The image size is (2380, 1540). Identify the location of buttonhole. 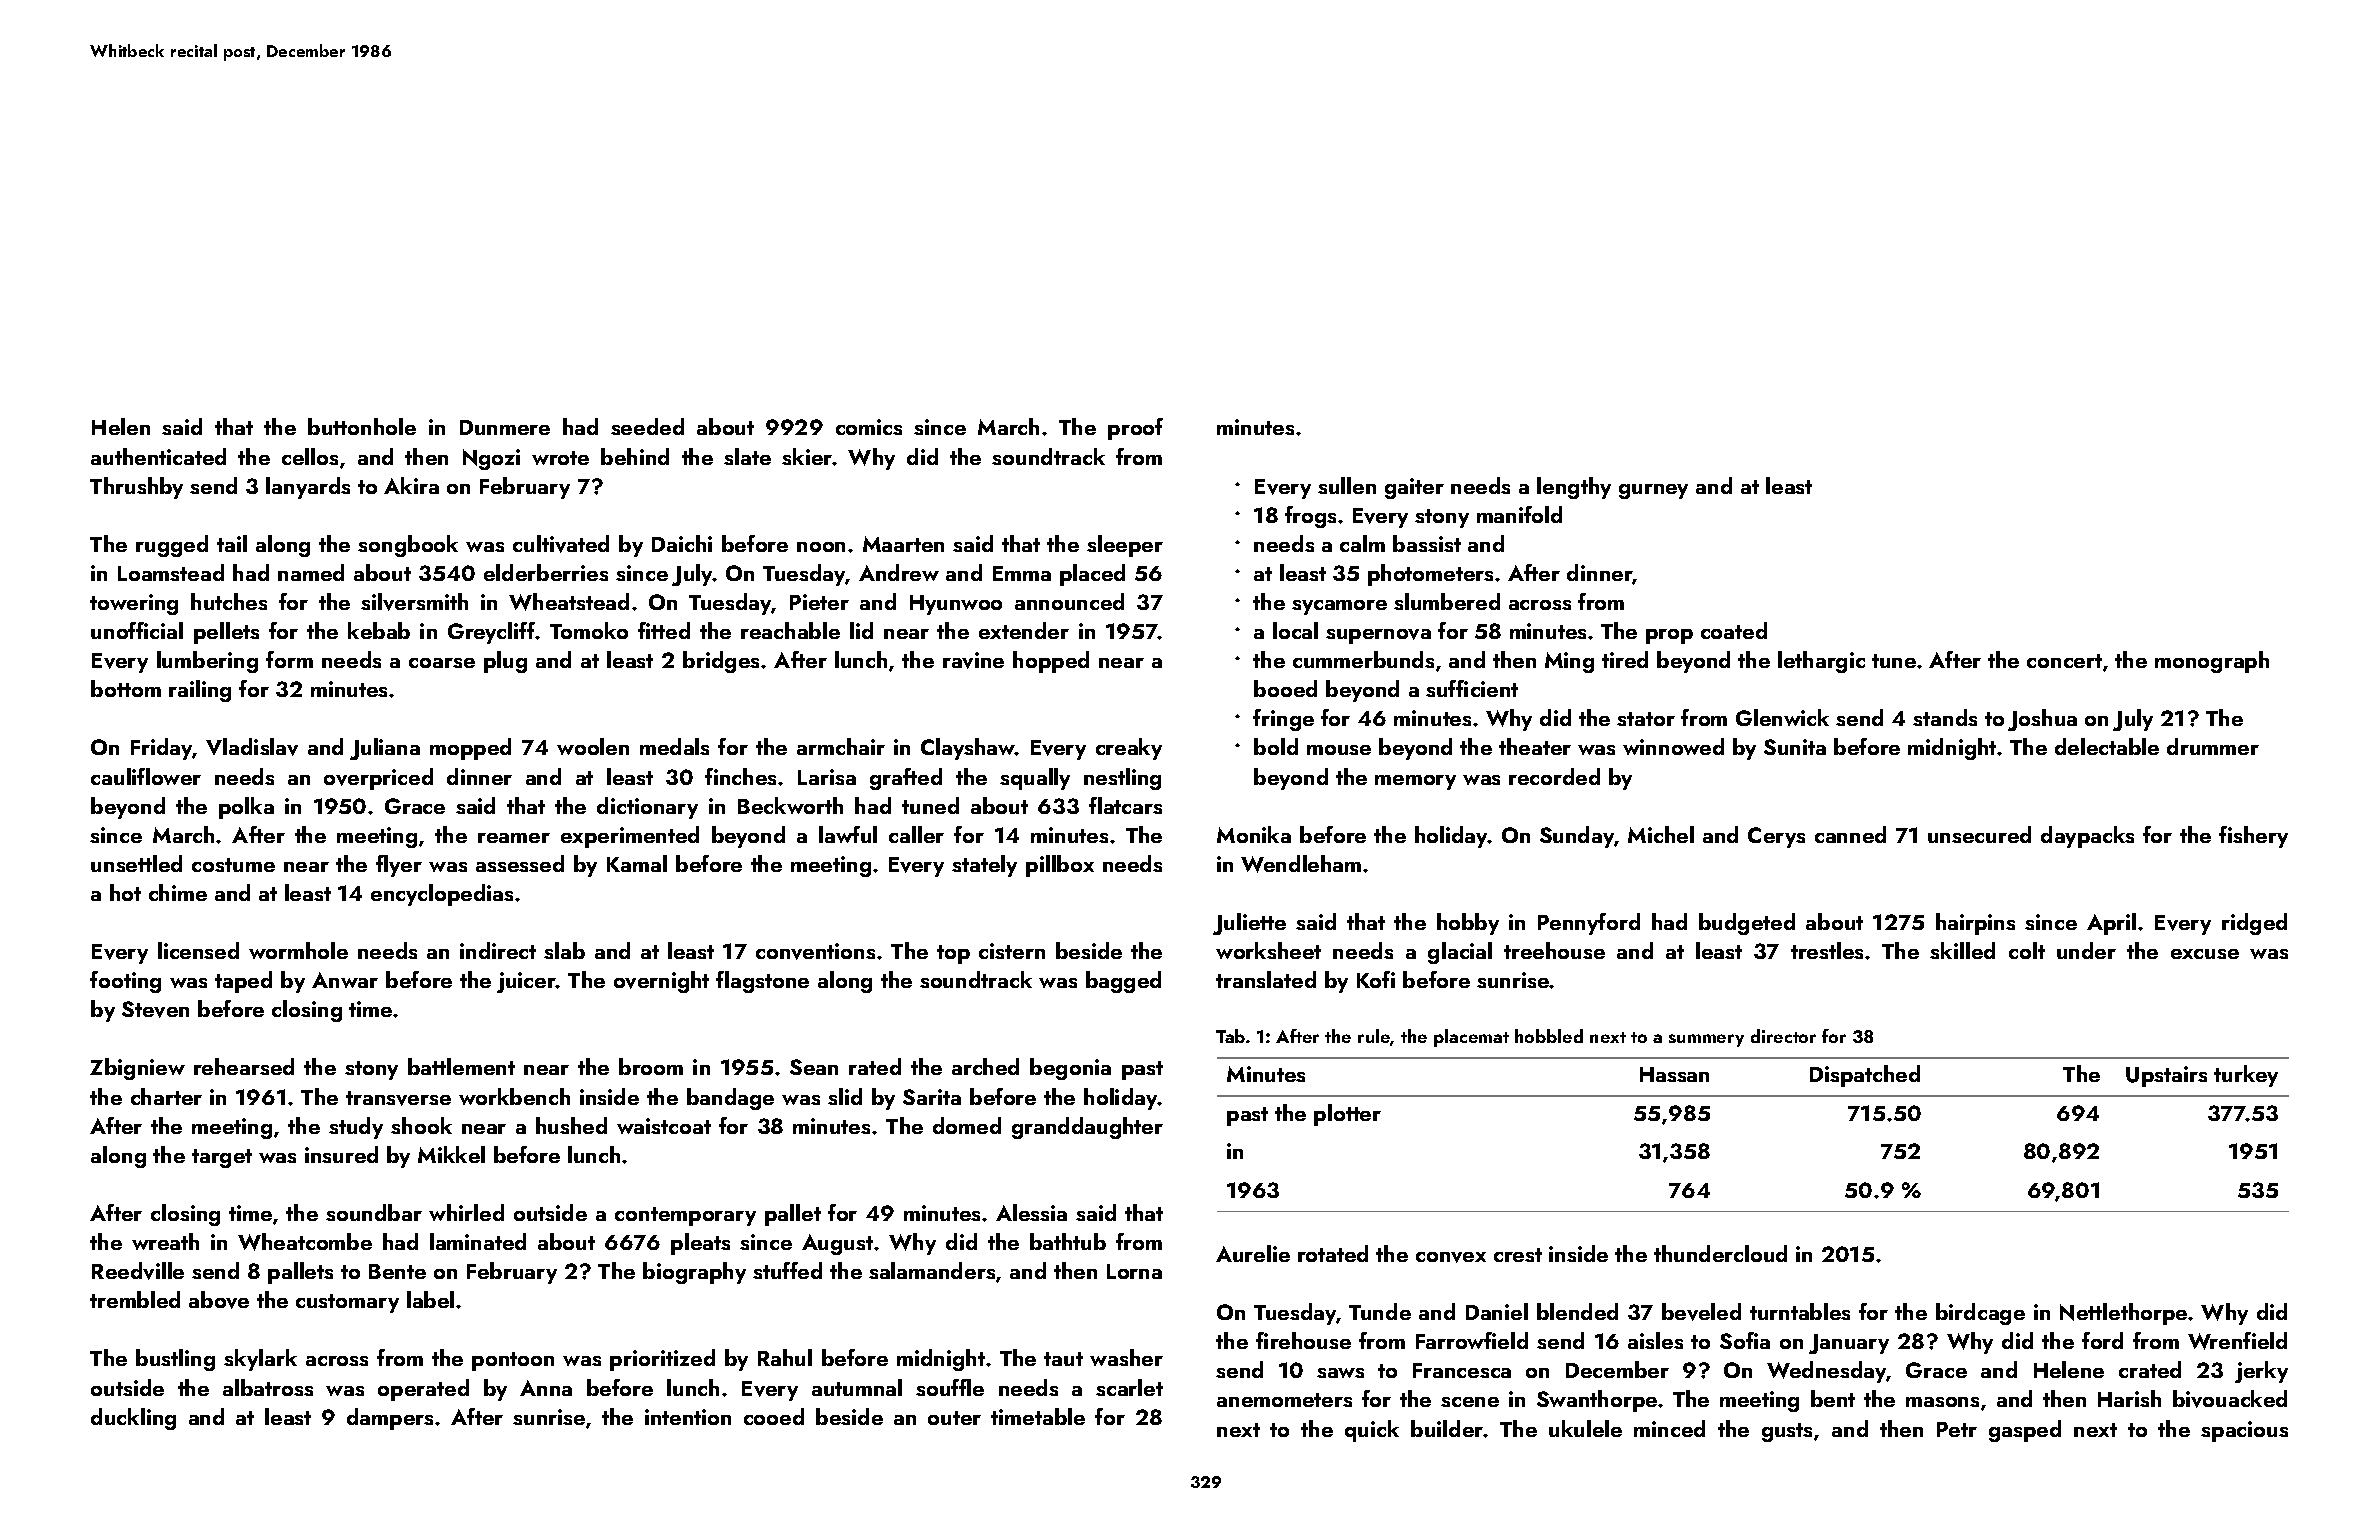
(362, 426).
